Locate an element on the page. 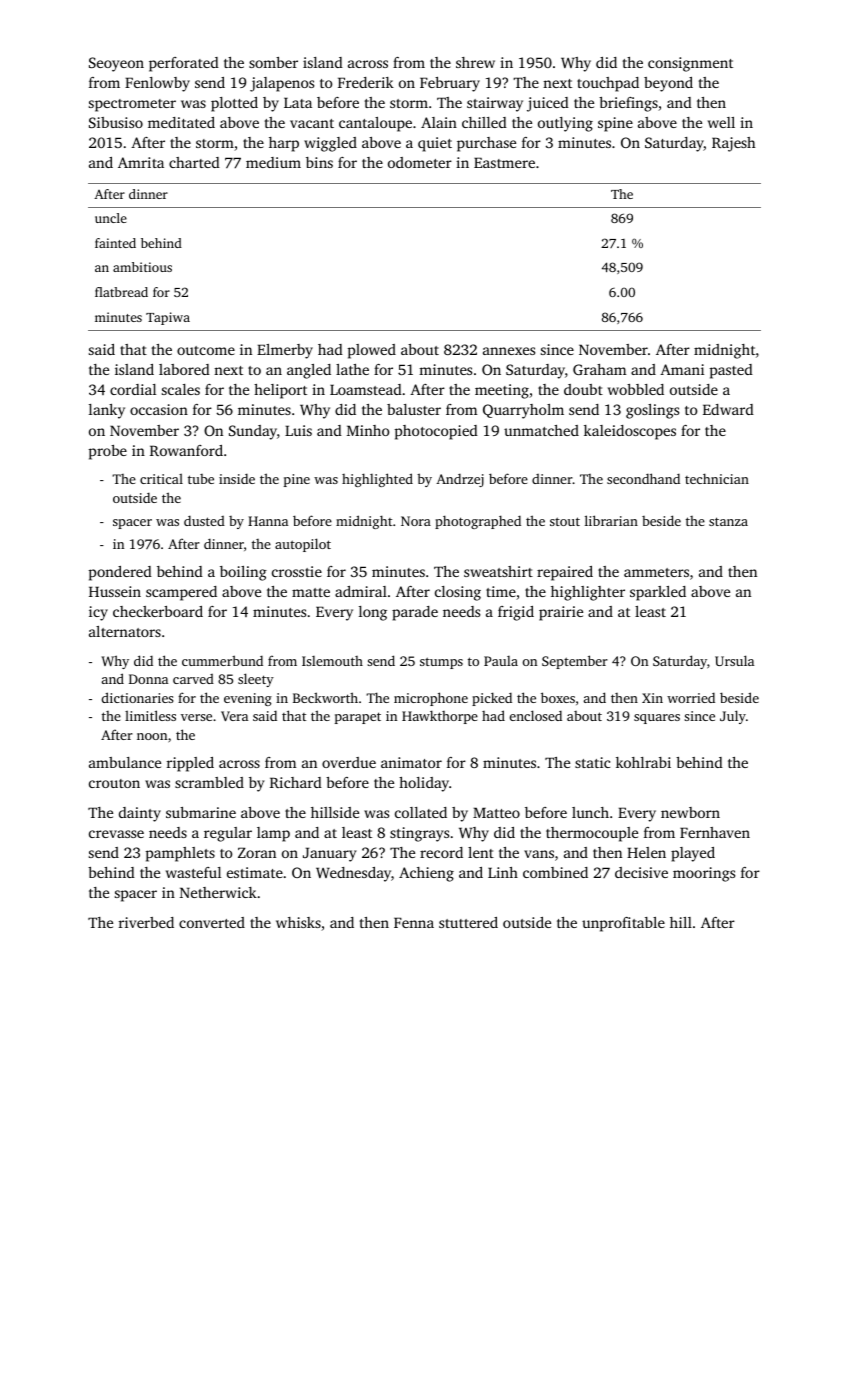 The width and height of the image is (849, 1400). highlighted is located at coordinates (377, 480).
